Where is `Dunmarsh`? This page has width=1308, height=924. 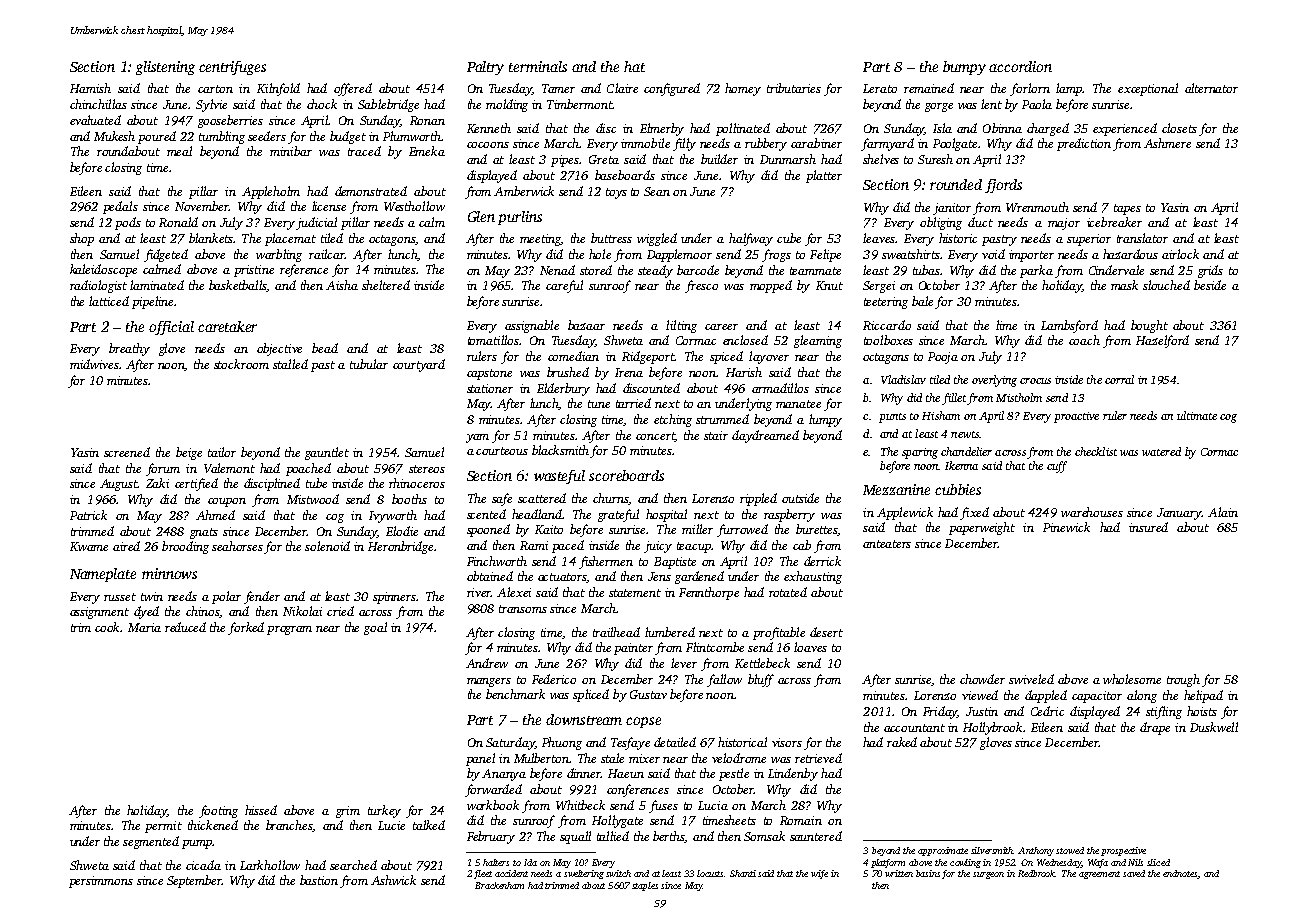
Dunmarsh is located at coordinates (788, 159).
